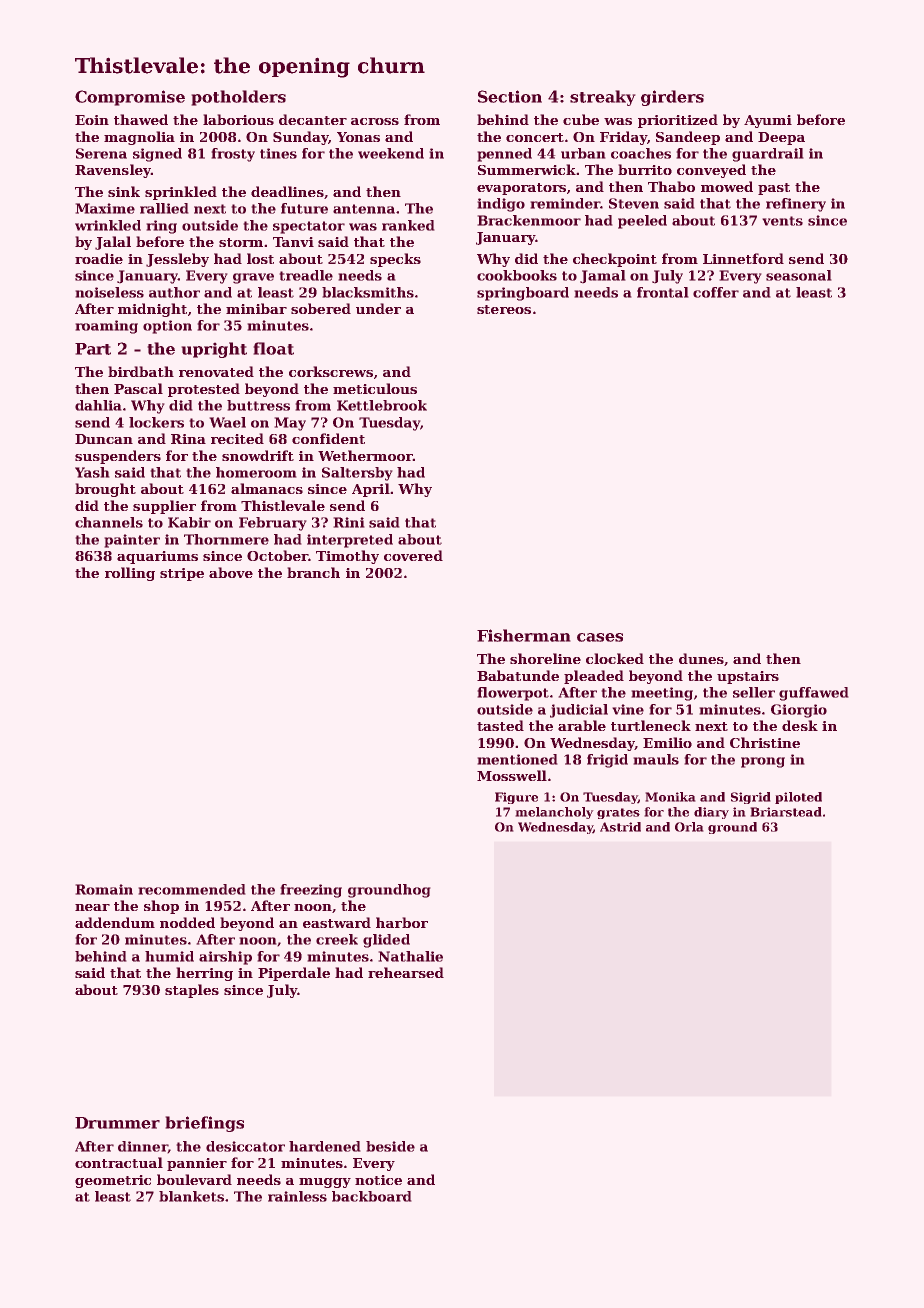 Image resolution: width=924 pixels, height=1308 pixels. What do you see at coordinates (287, 191) in the screenshot?
I see `deadlines` at bounding box center [287, 191].
